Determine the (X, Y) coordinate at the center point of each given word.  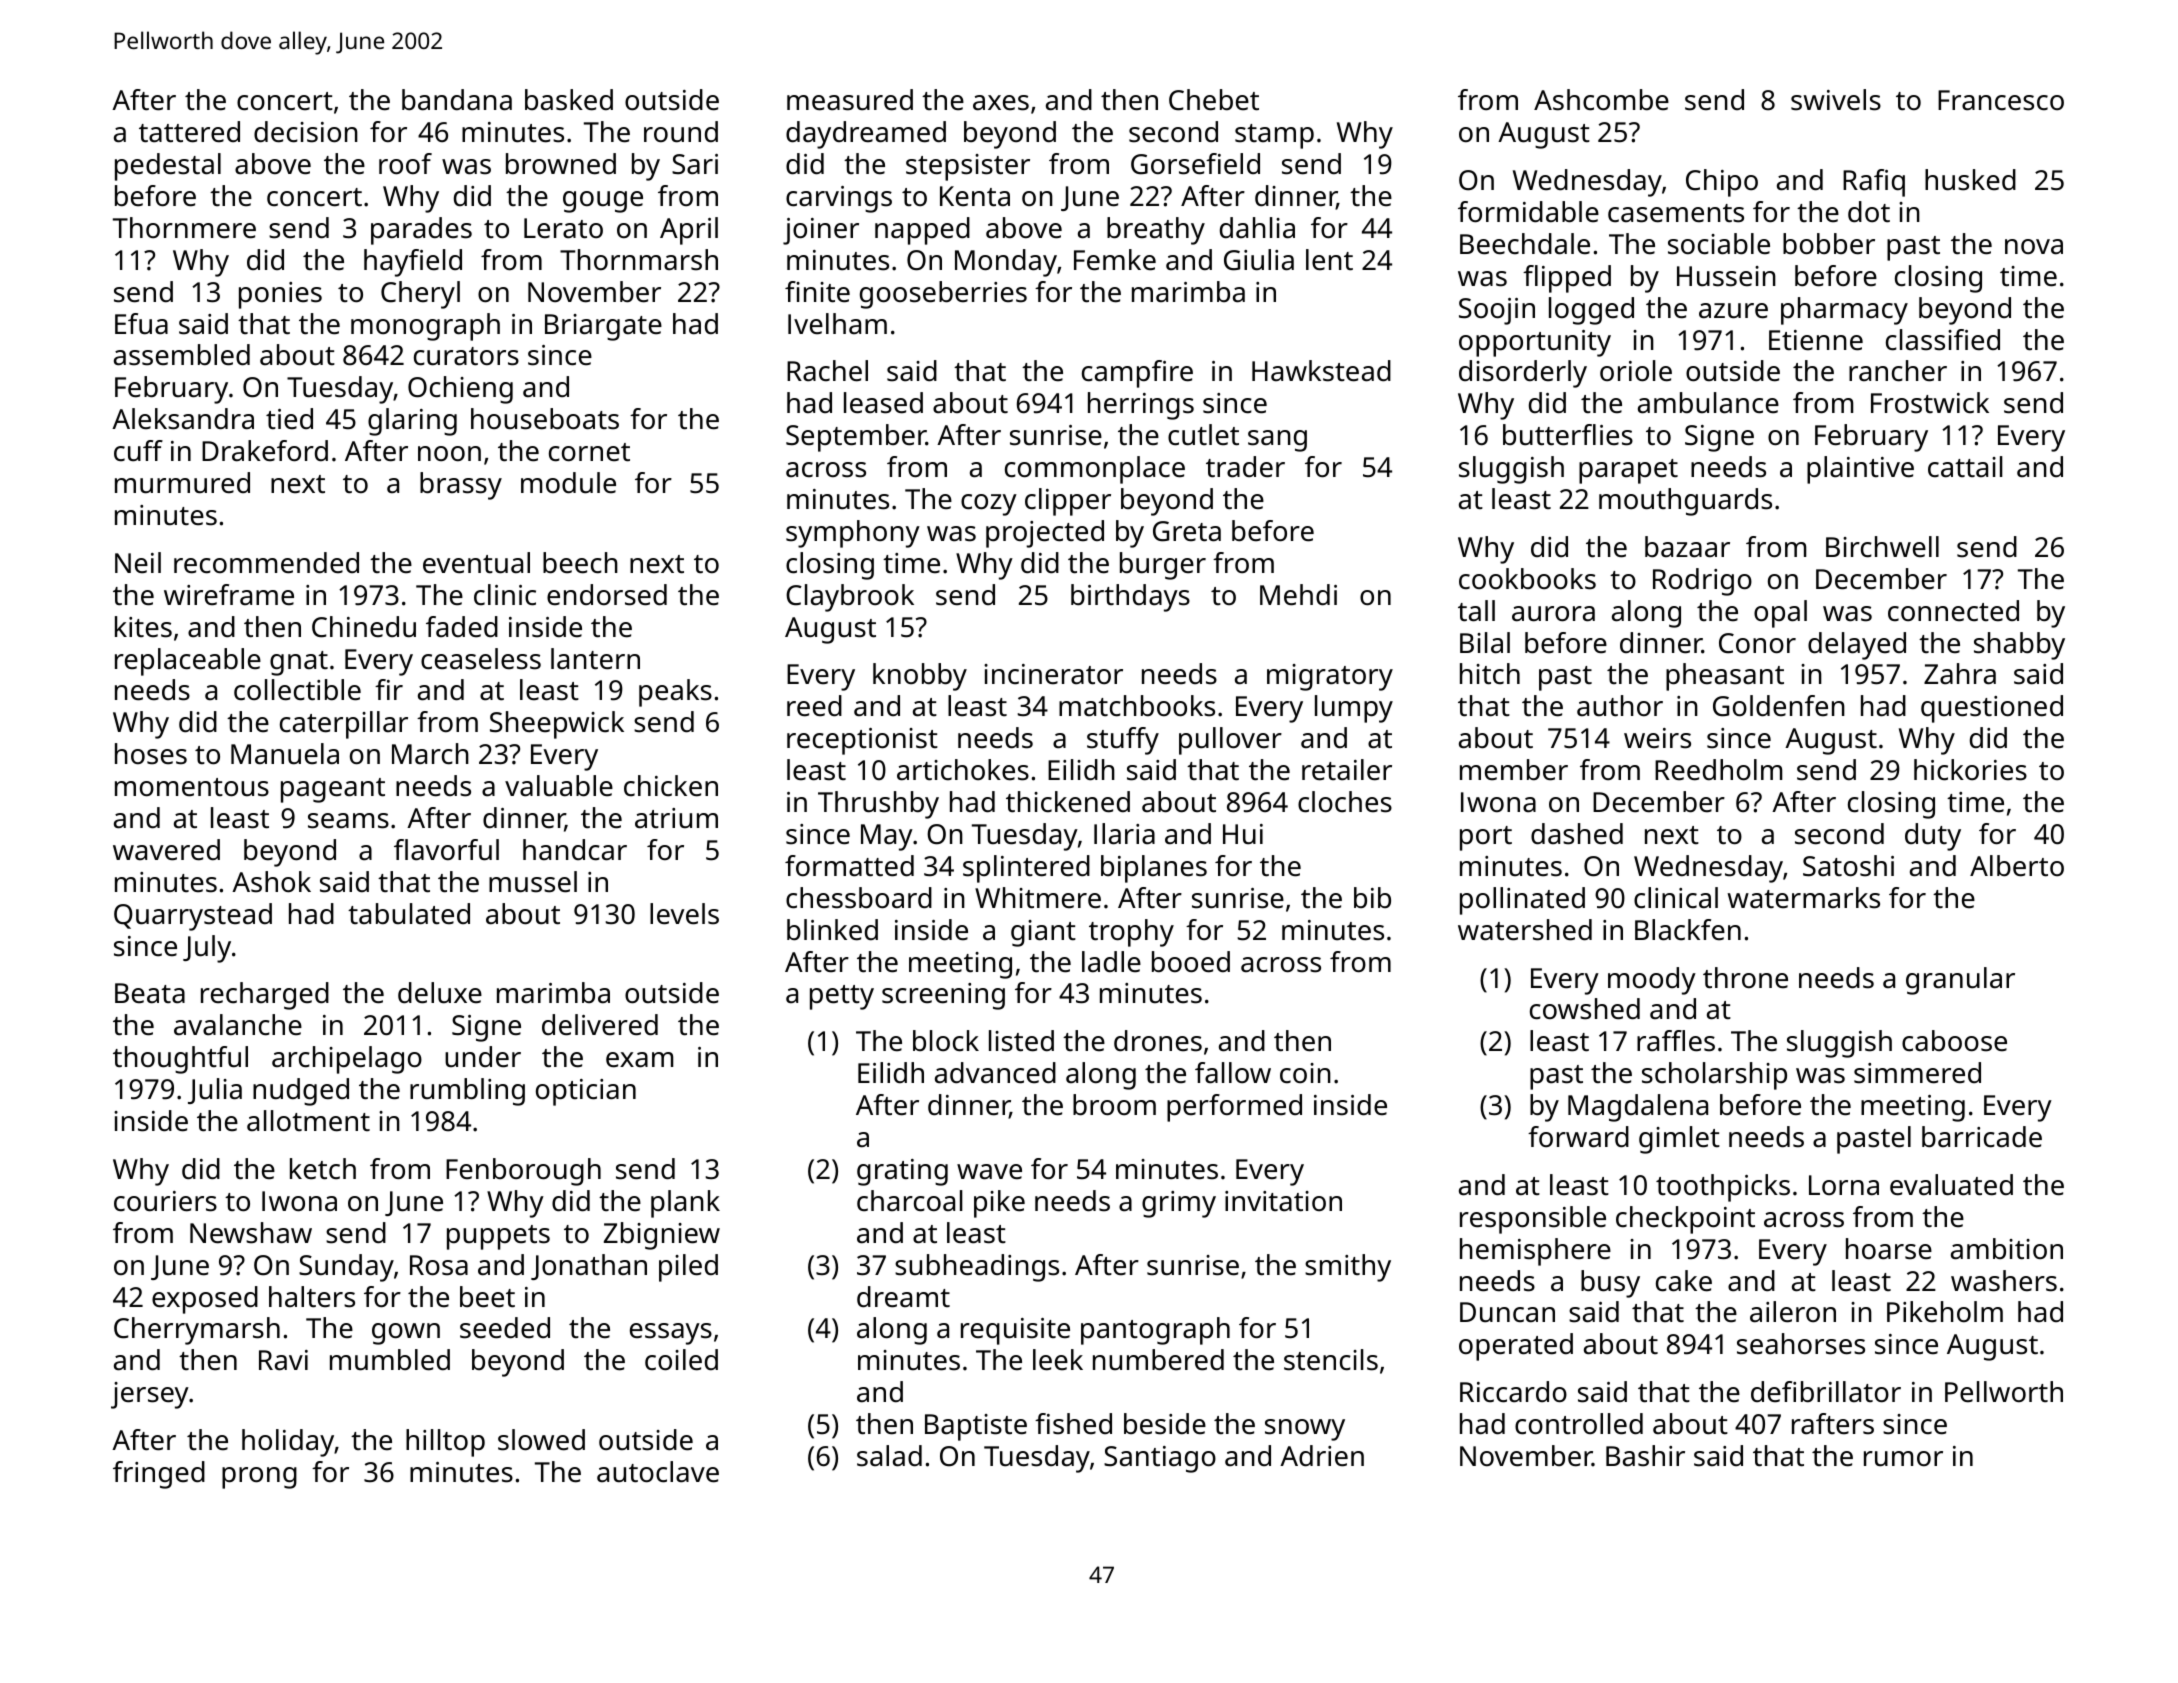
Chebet (1214, 100)
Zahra (1960, 674)
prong (259, 1478)
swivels (1836, 100)
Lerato (563, 228)
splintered (1026, 869)
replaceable (188, 662)
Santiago (1160, 1459)
